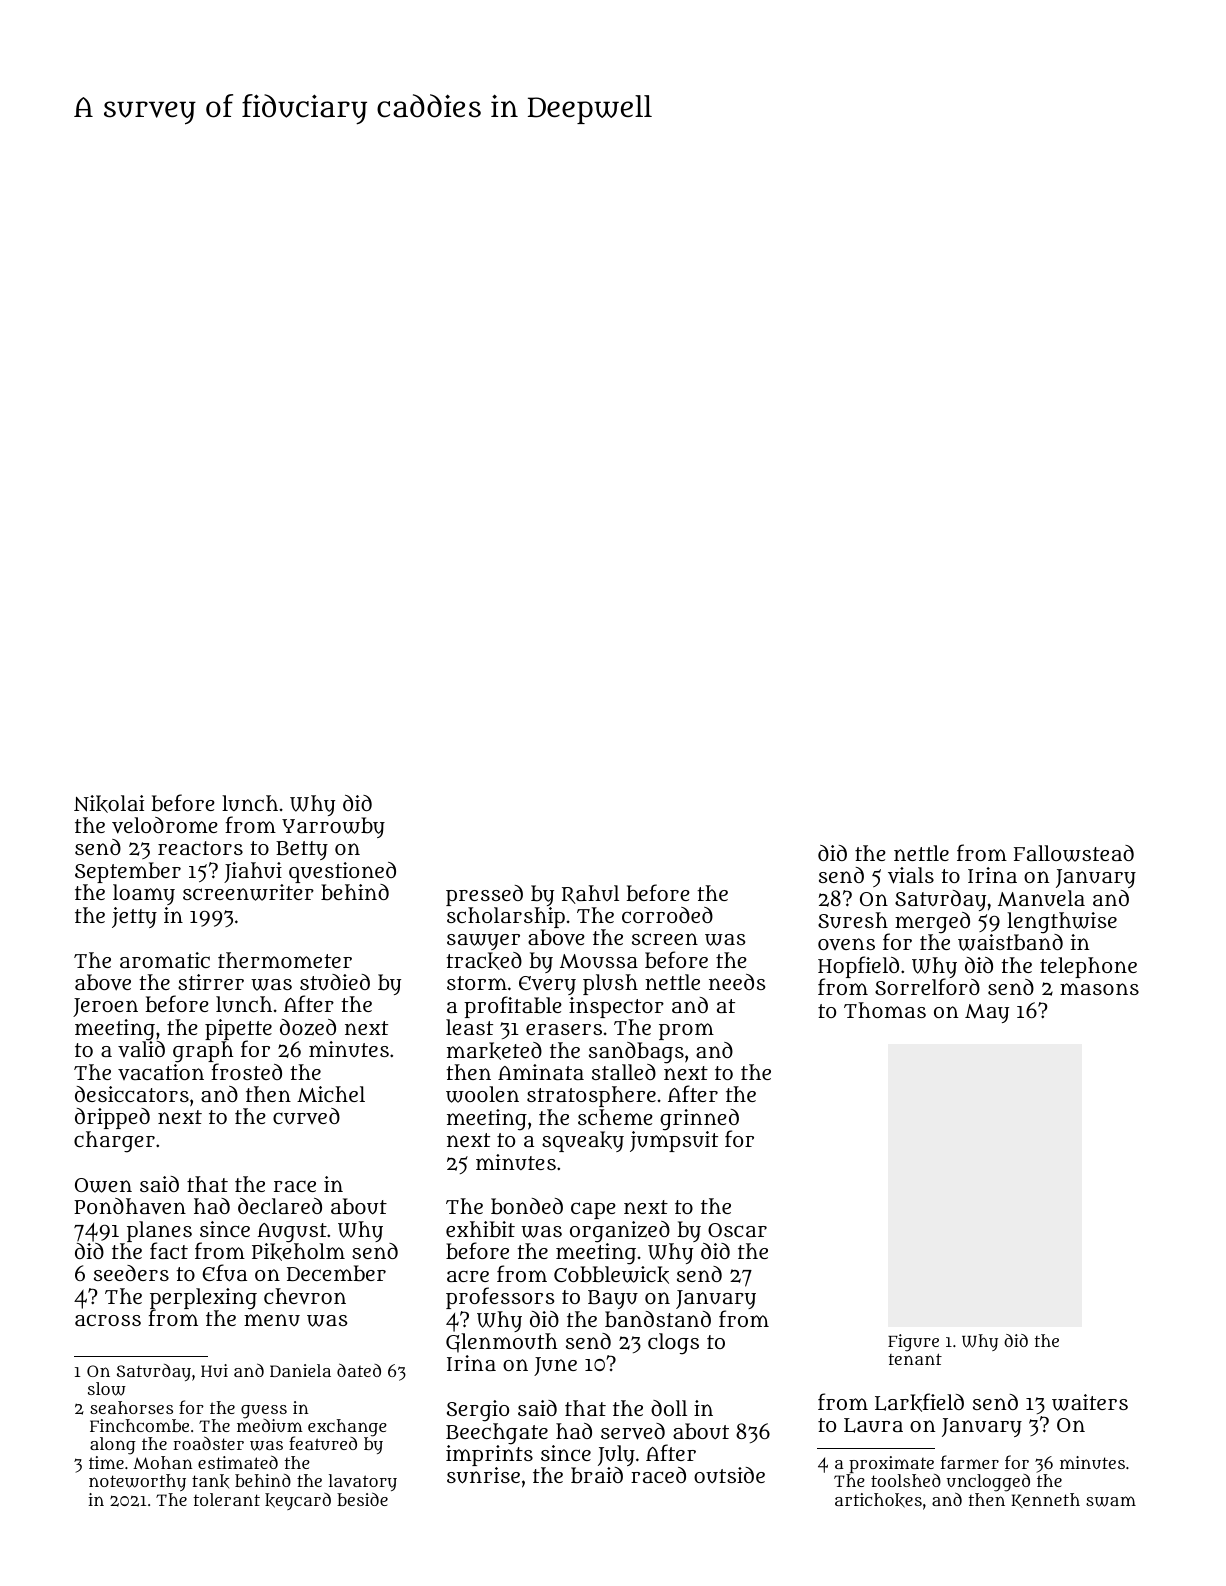 The height and width of the screenshot is (1586, 1226). Describe the element at coordinates (913, 1342) in the screenshot. I see `Figure` at that location.
